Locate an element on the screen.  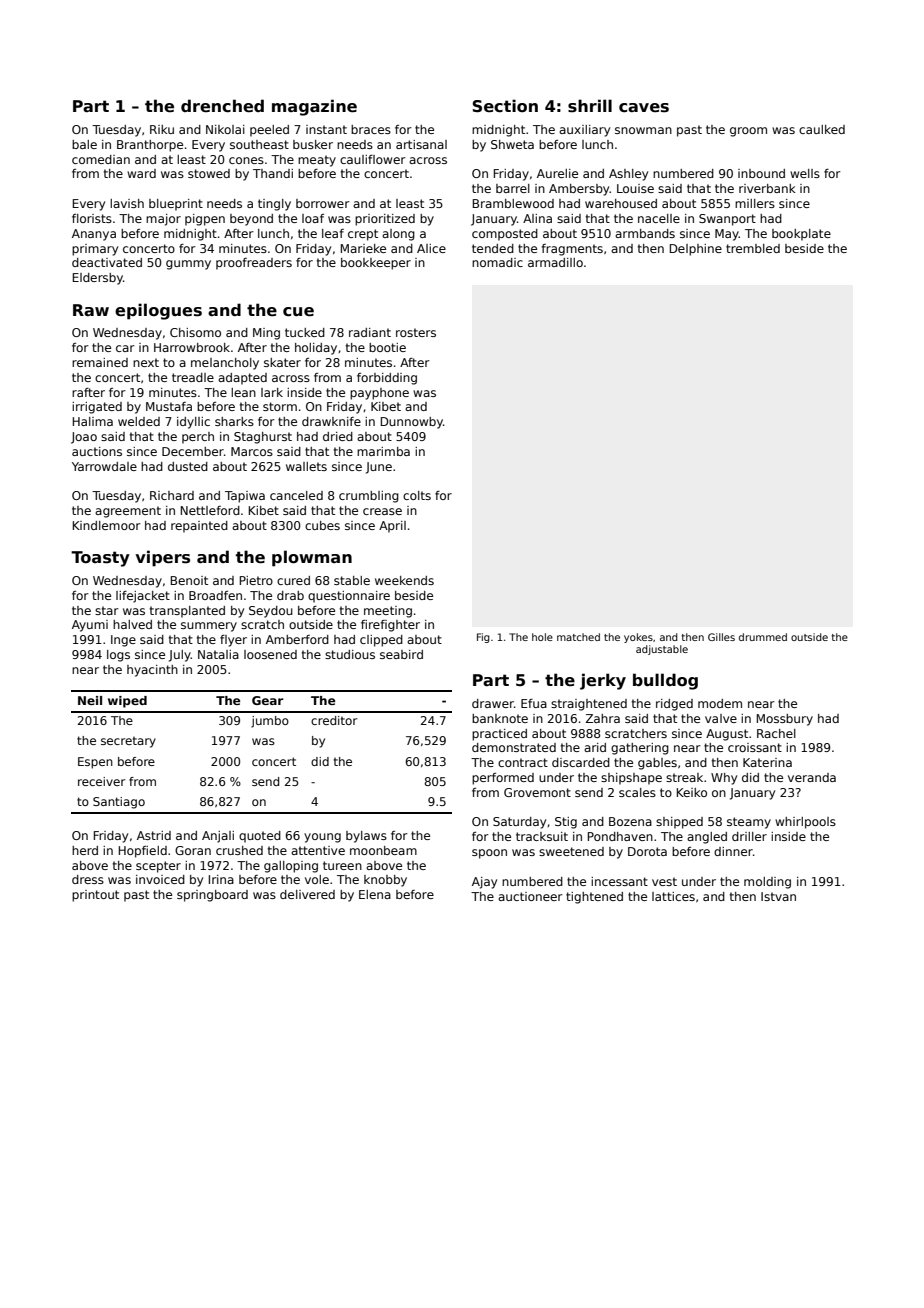
bale is located at coordinates (84, 144).
